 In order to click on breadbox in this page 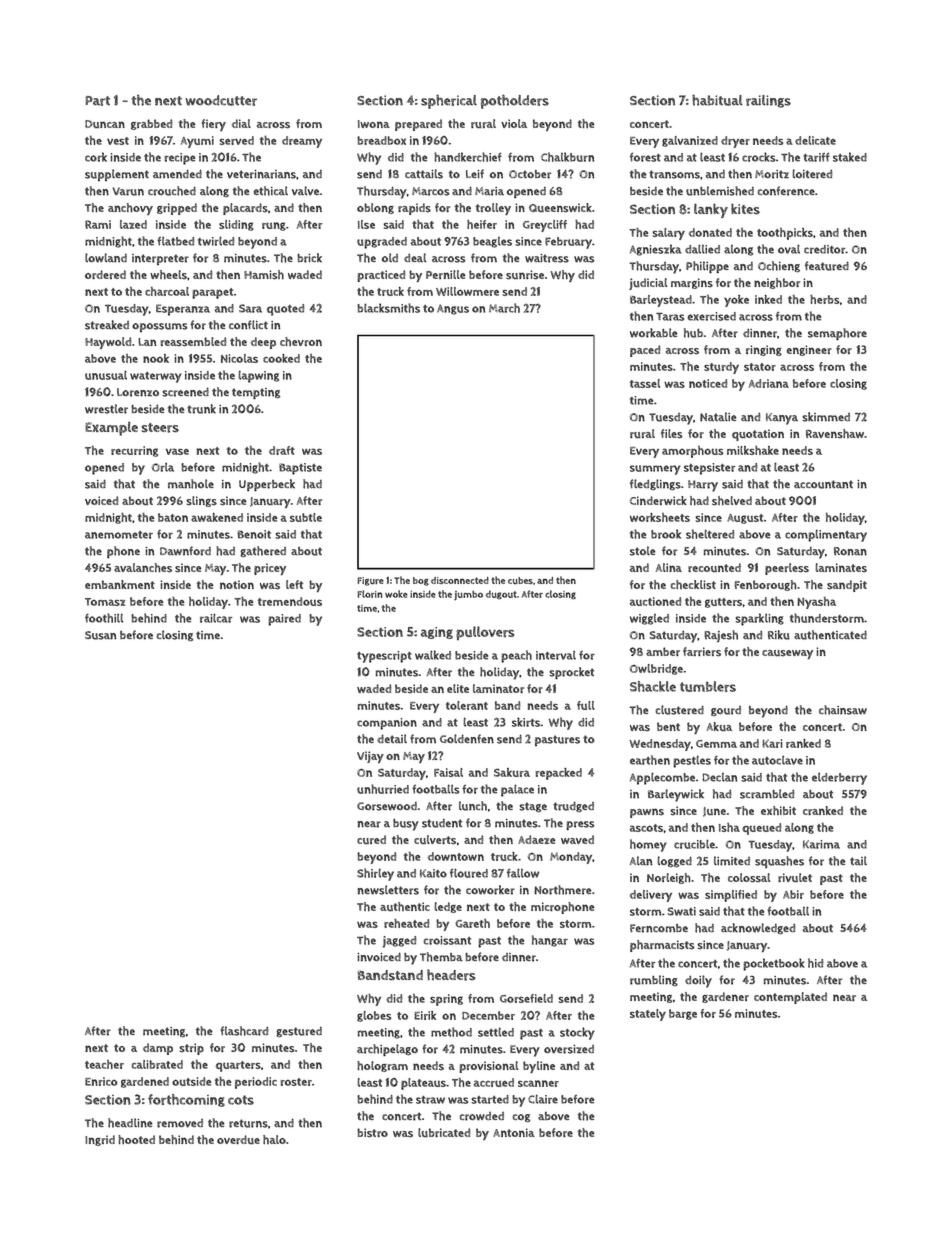, I will do `click(381, 140)`.
